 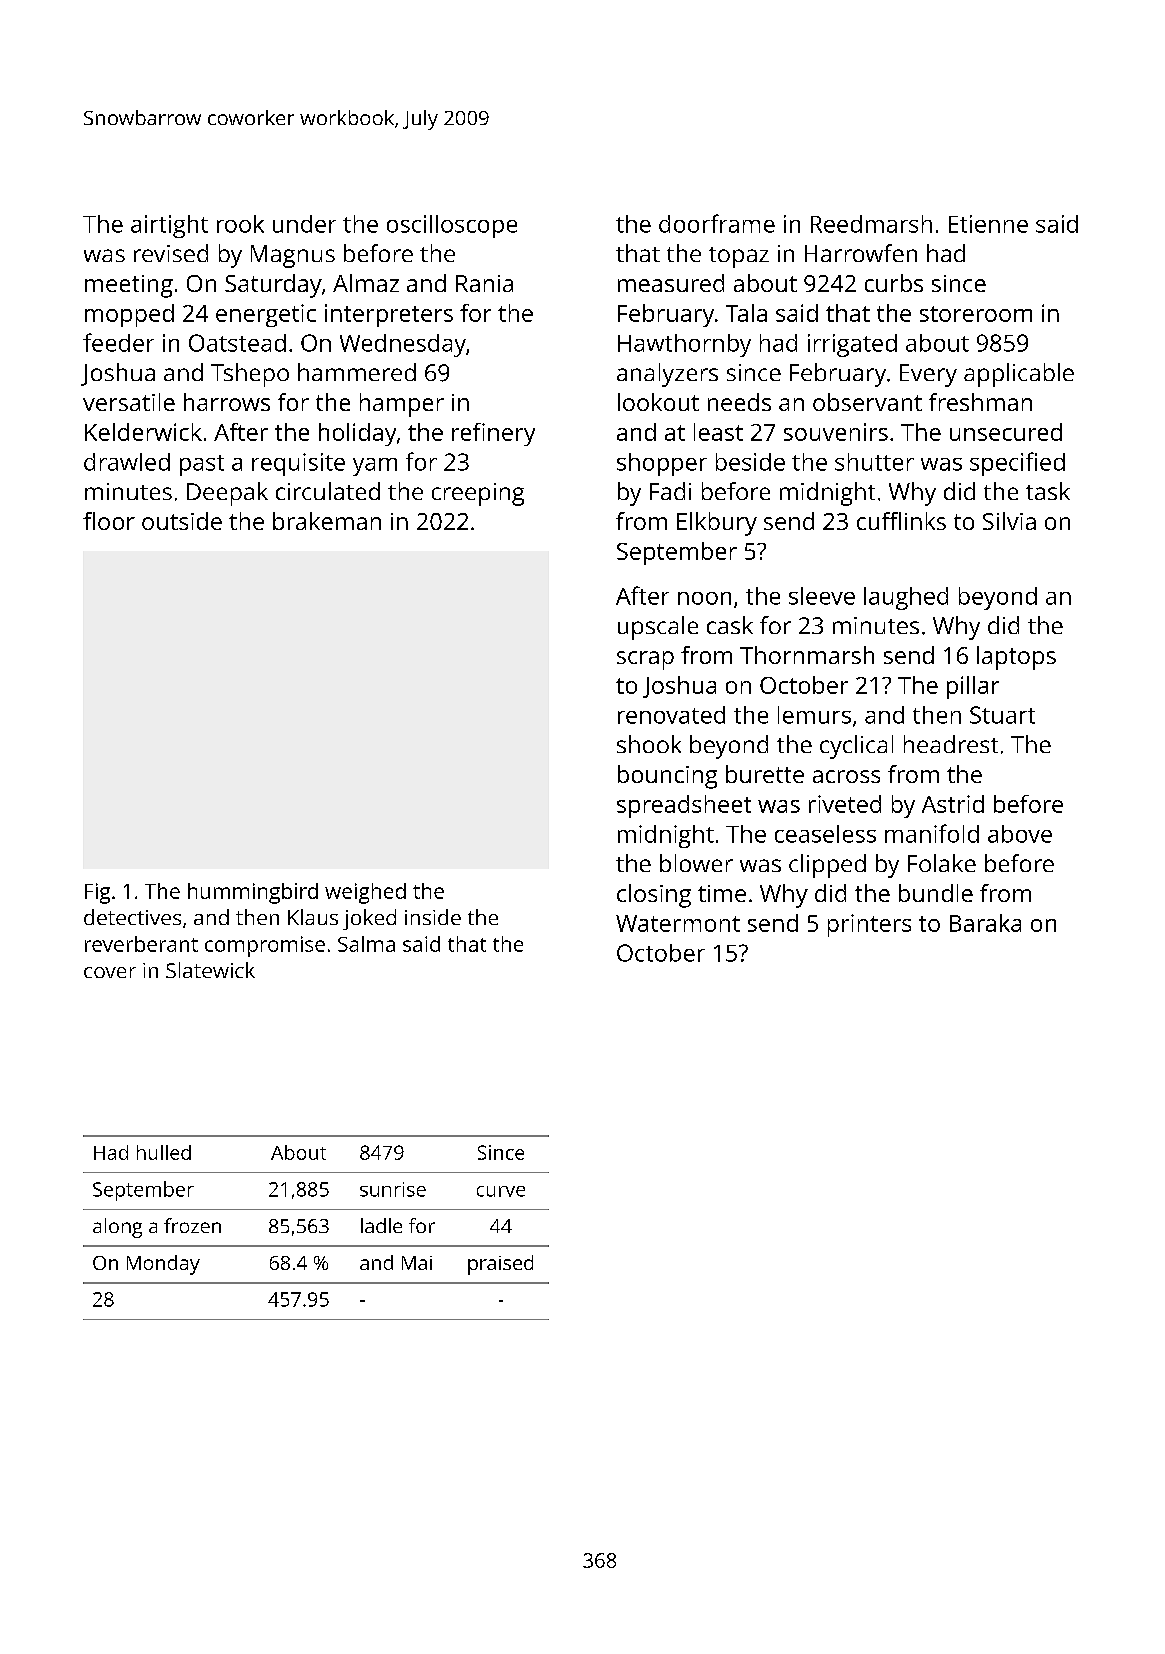 I want to click on rook, so click(x=240, y=224).
